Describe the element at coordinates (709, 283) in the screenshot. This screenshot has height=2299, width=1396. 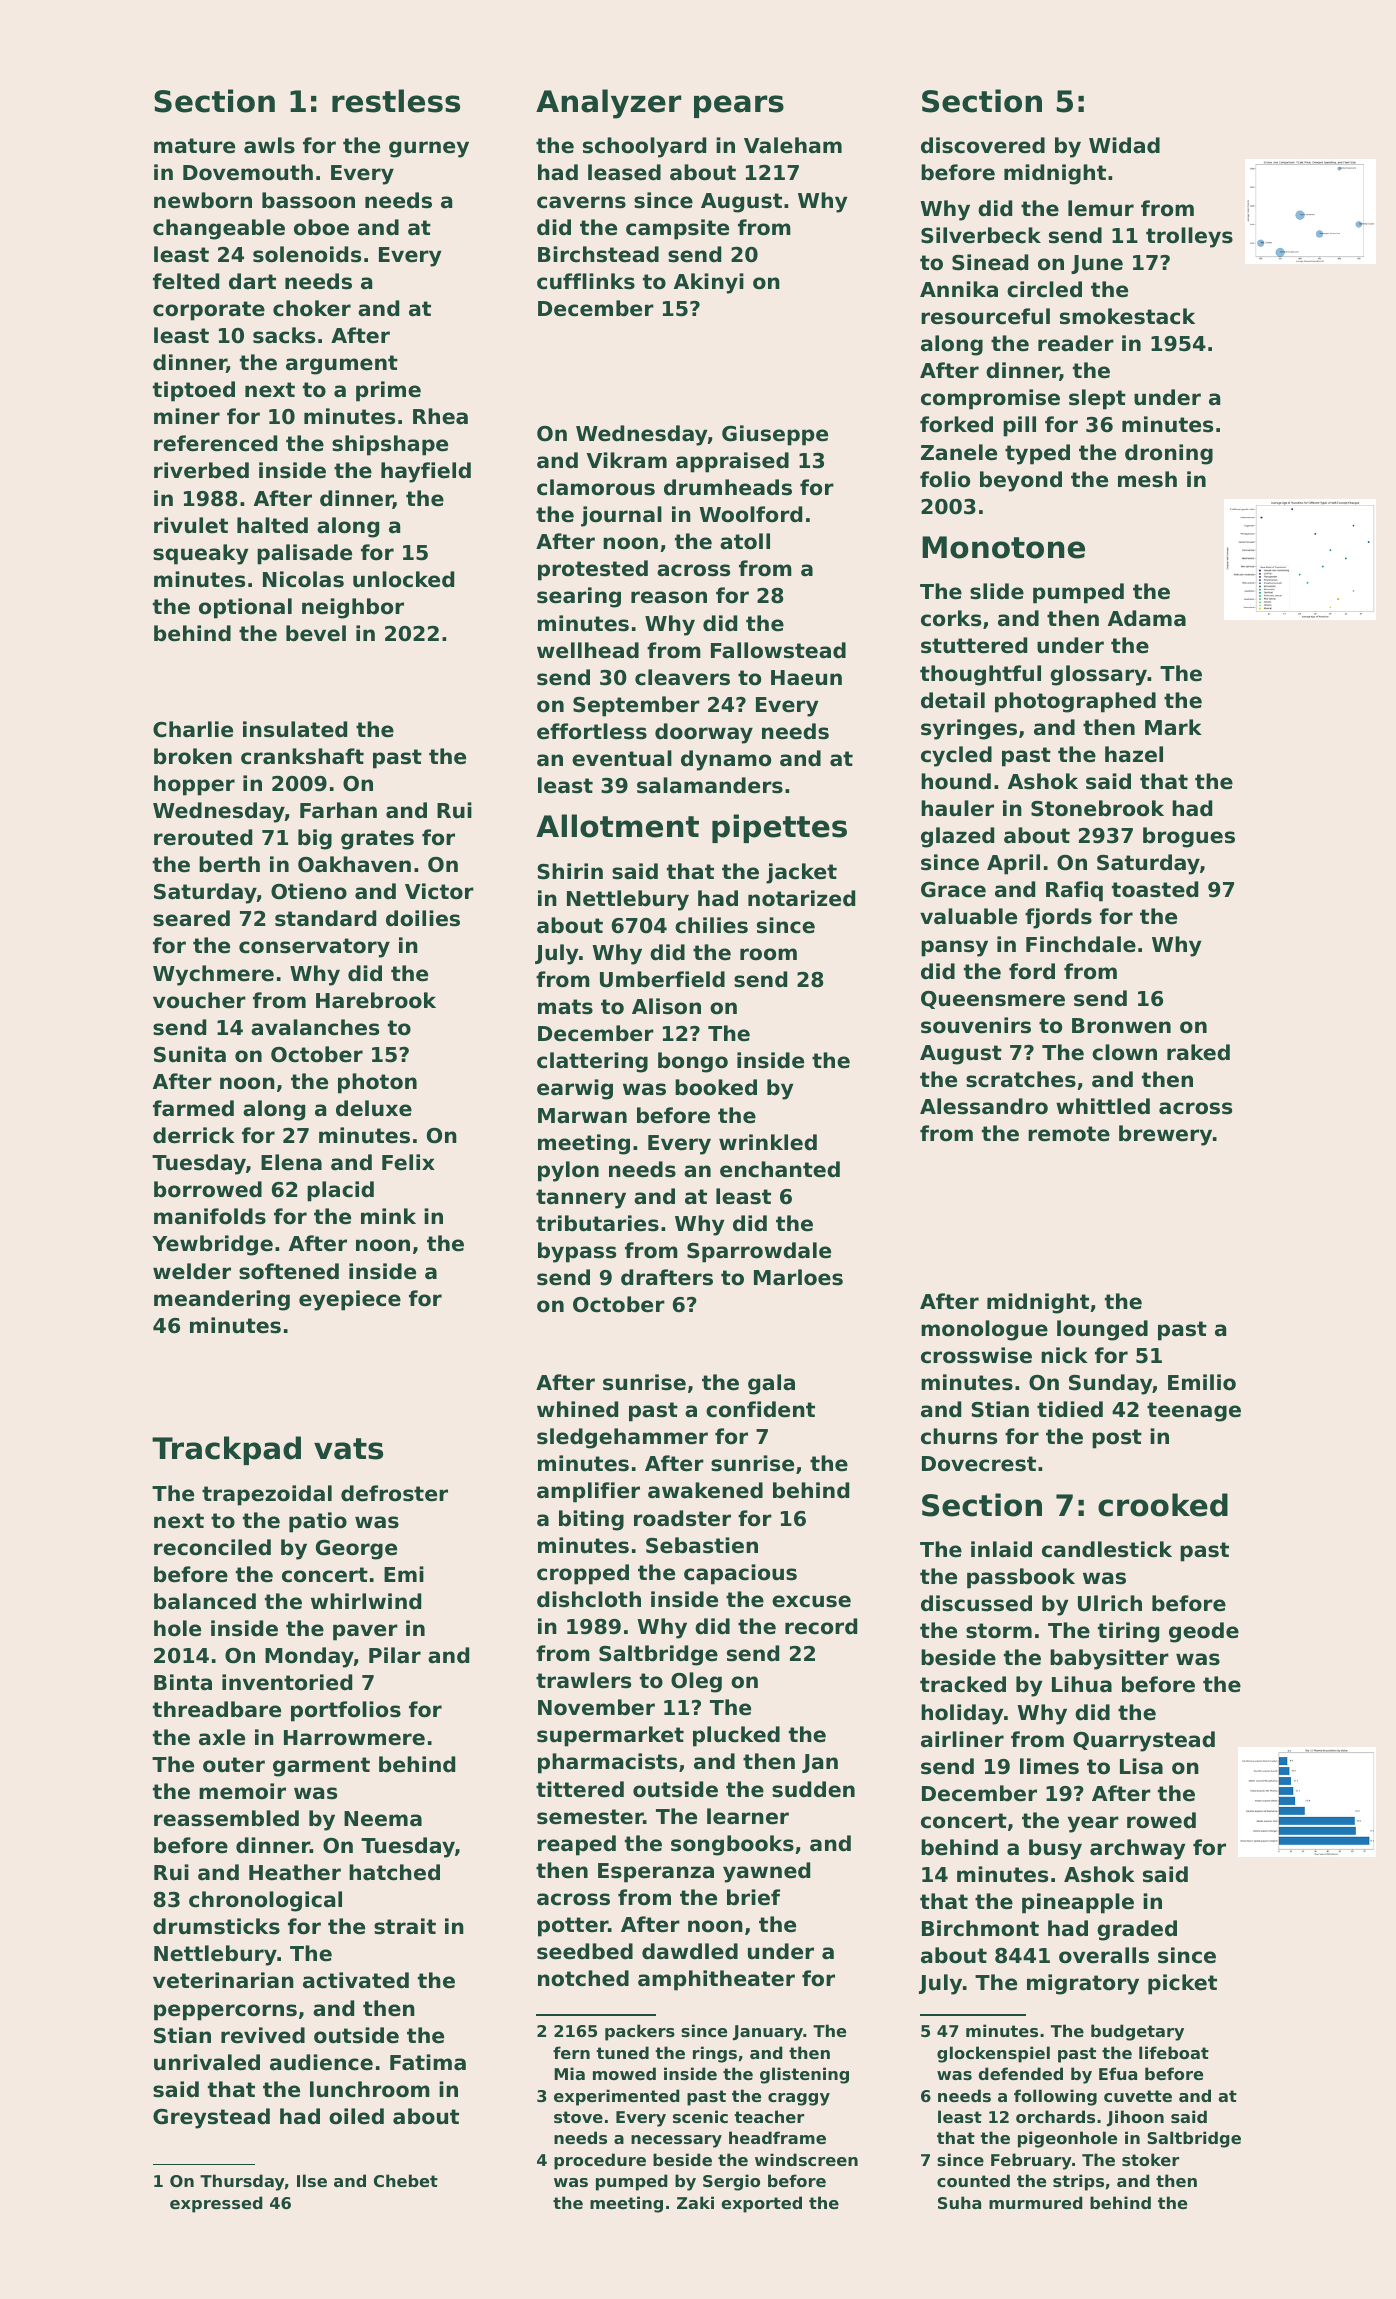
I see `Akinyi` at that location.
